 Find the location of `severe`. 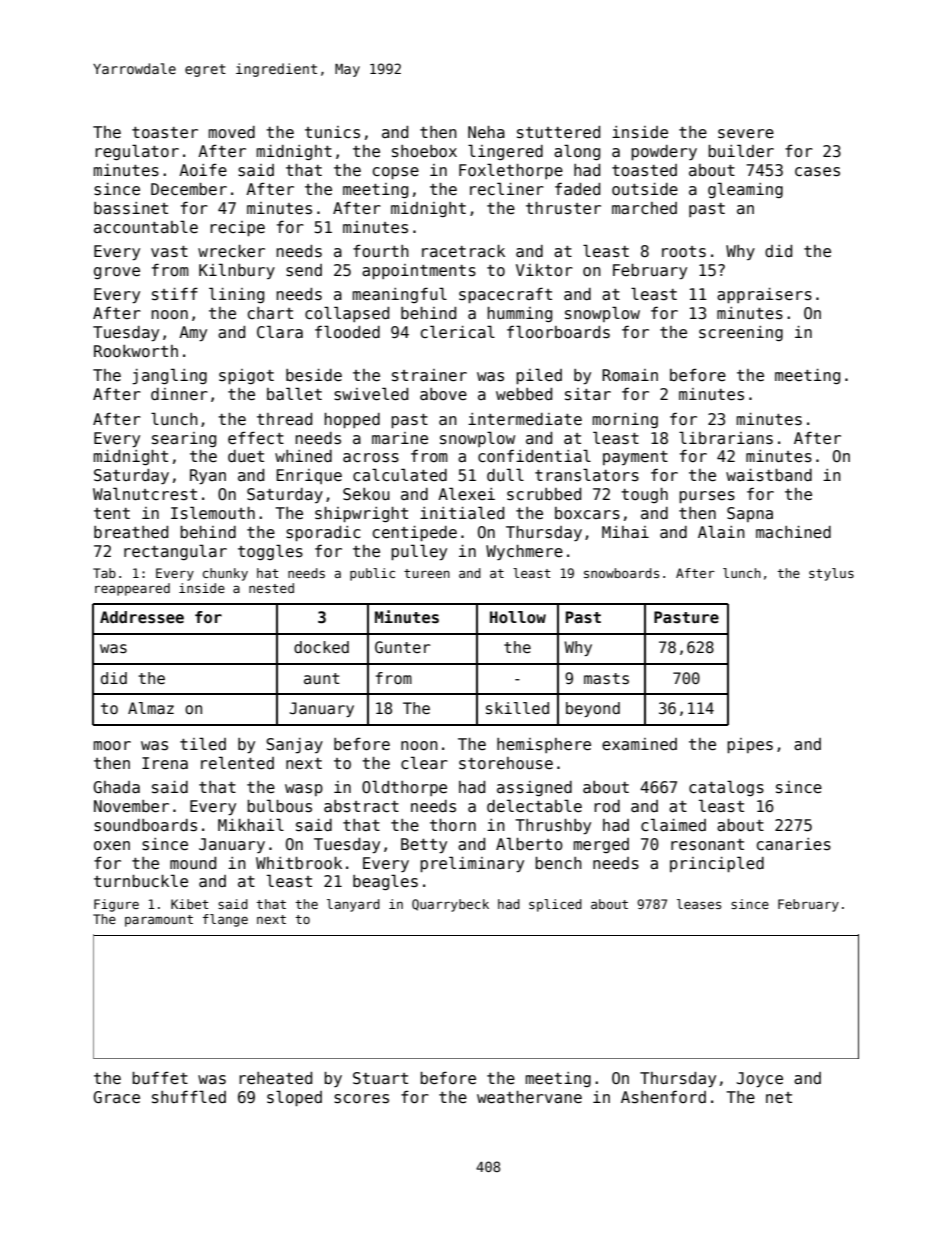

severe is located at coordinates (746, 134).
